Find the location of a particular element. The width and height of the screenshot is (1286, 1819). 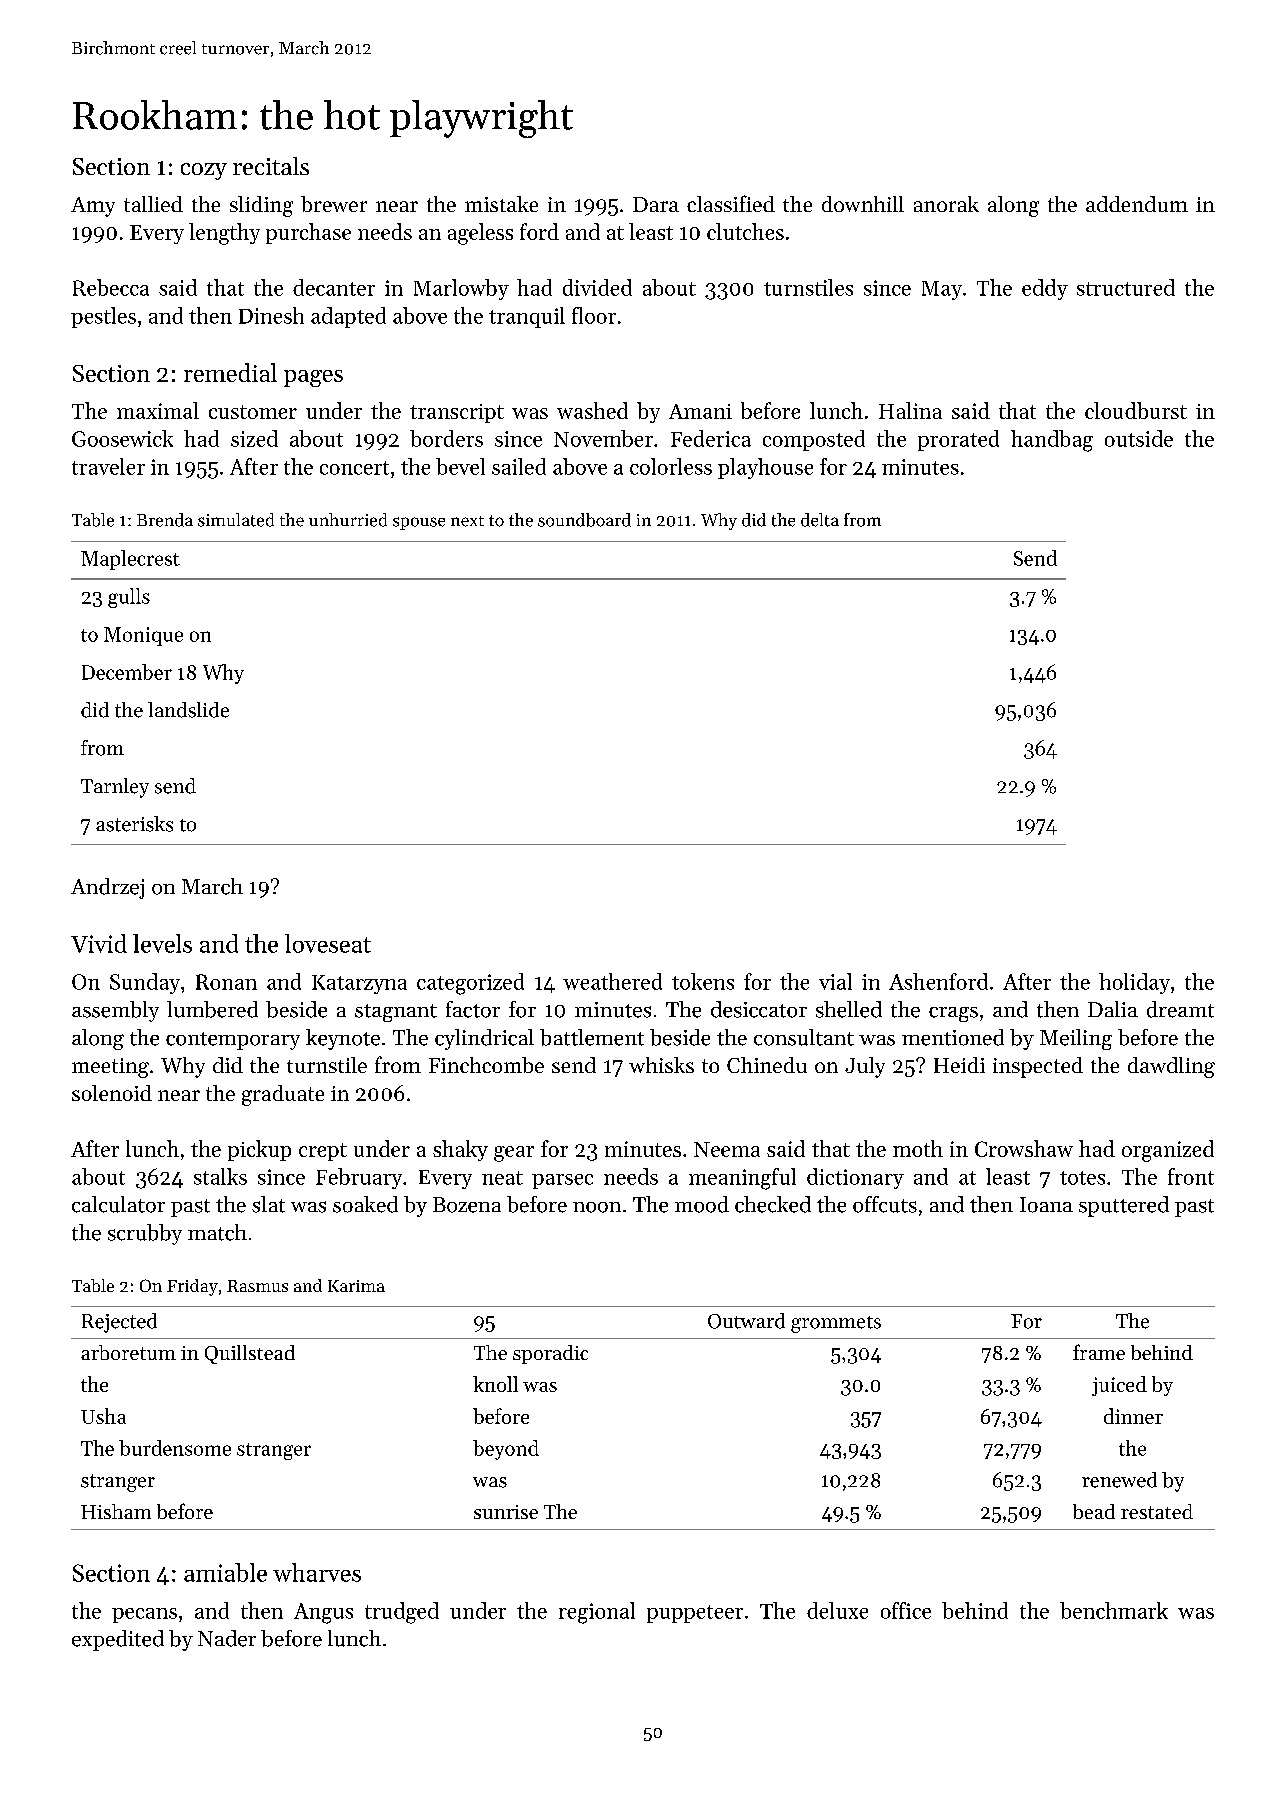

mistake is located at coordinates (501, 204).
